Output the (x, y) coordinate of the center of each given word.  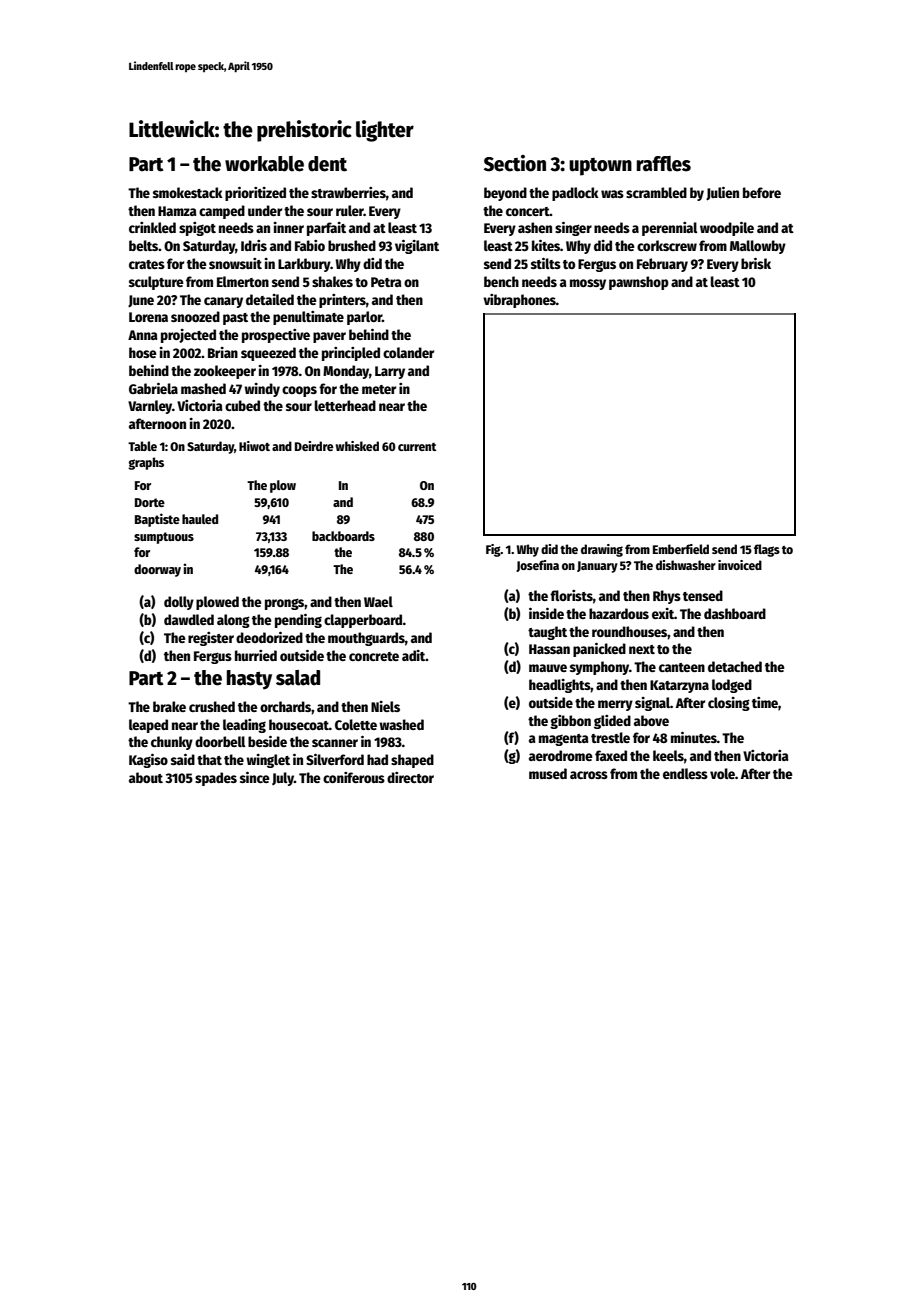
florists (571, 595)
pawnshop (639, 283)
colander (408, 352)
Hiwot (254, 446)
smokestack (188, 192)
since (255, 777)
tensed (703, 595)
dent (327, 164)
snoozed (195, 316)
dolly (179, 603)
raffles (664, 164)
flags (767, 550)
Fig (493, 550)
